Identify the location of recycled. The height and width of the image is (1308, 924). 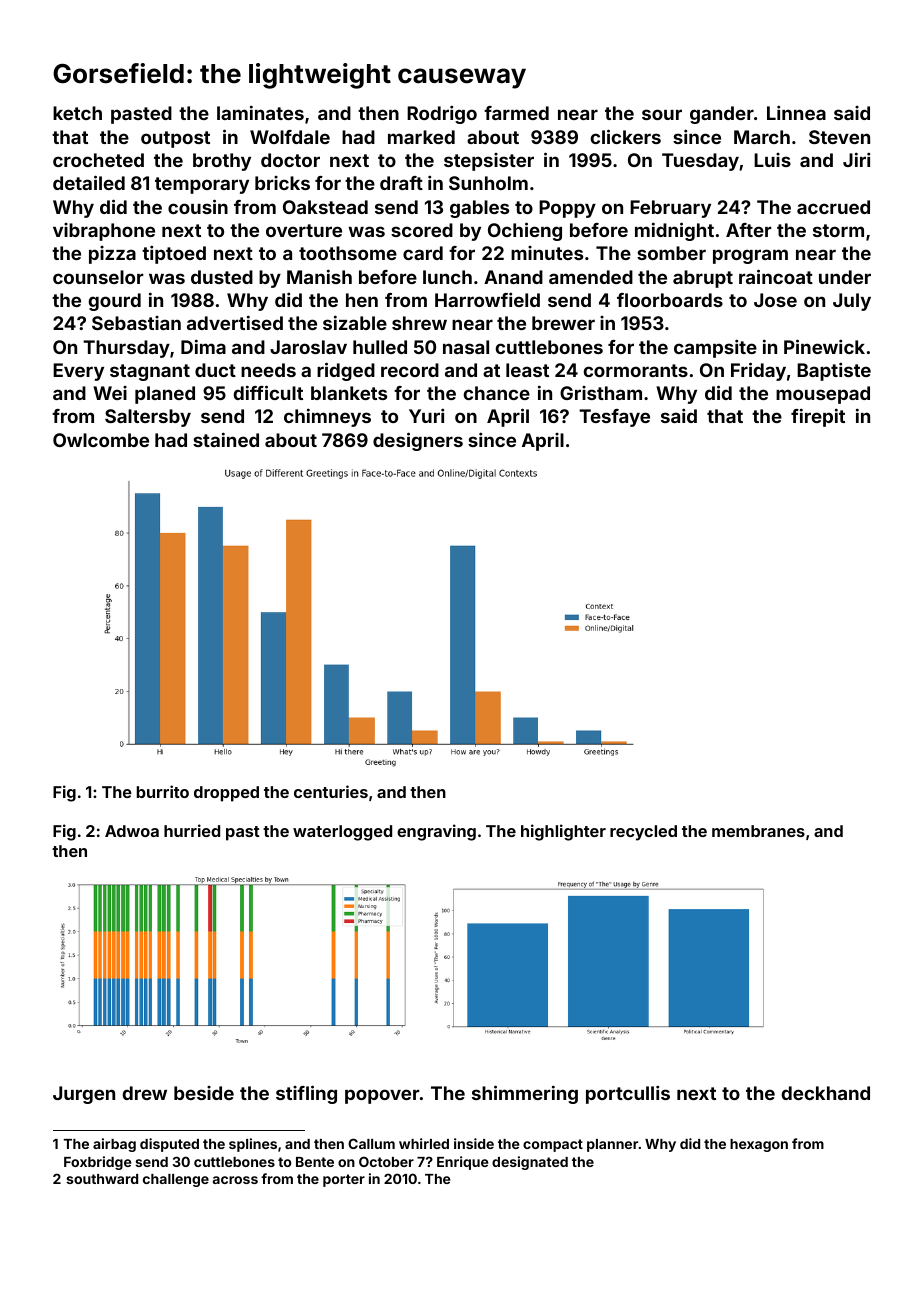
(643, 833).
